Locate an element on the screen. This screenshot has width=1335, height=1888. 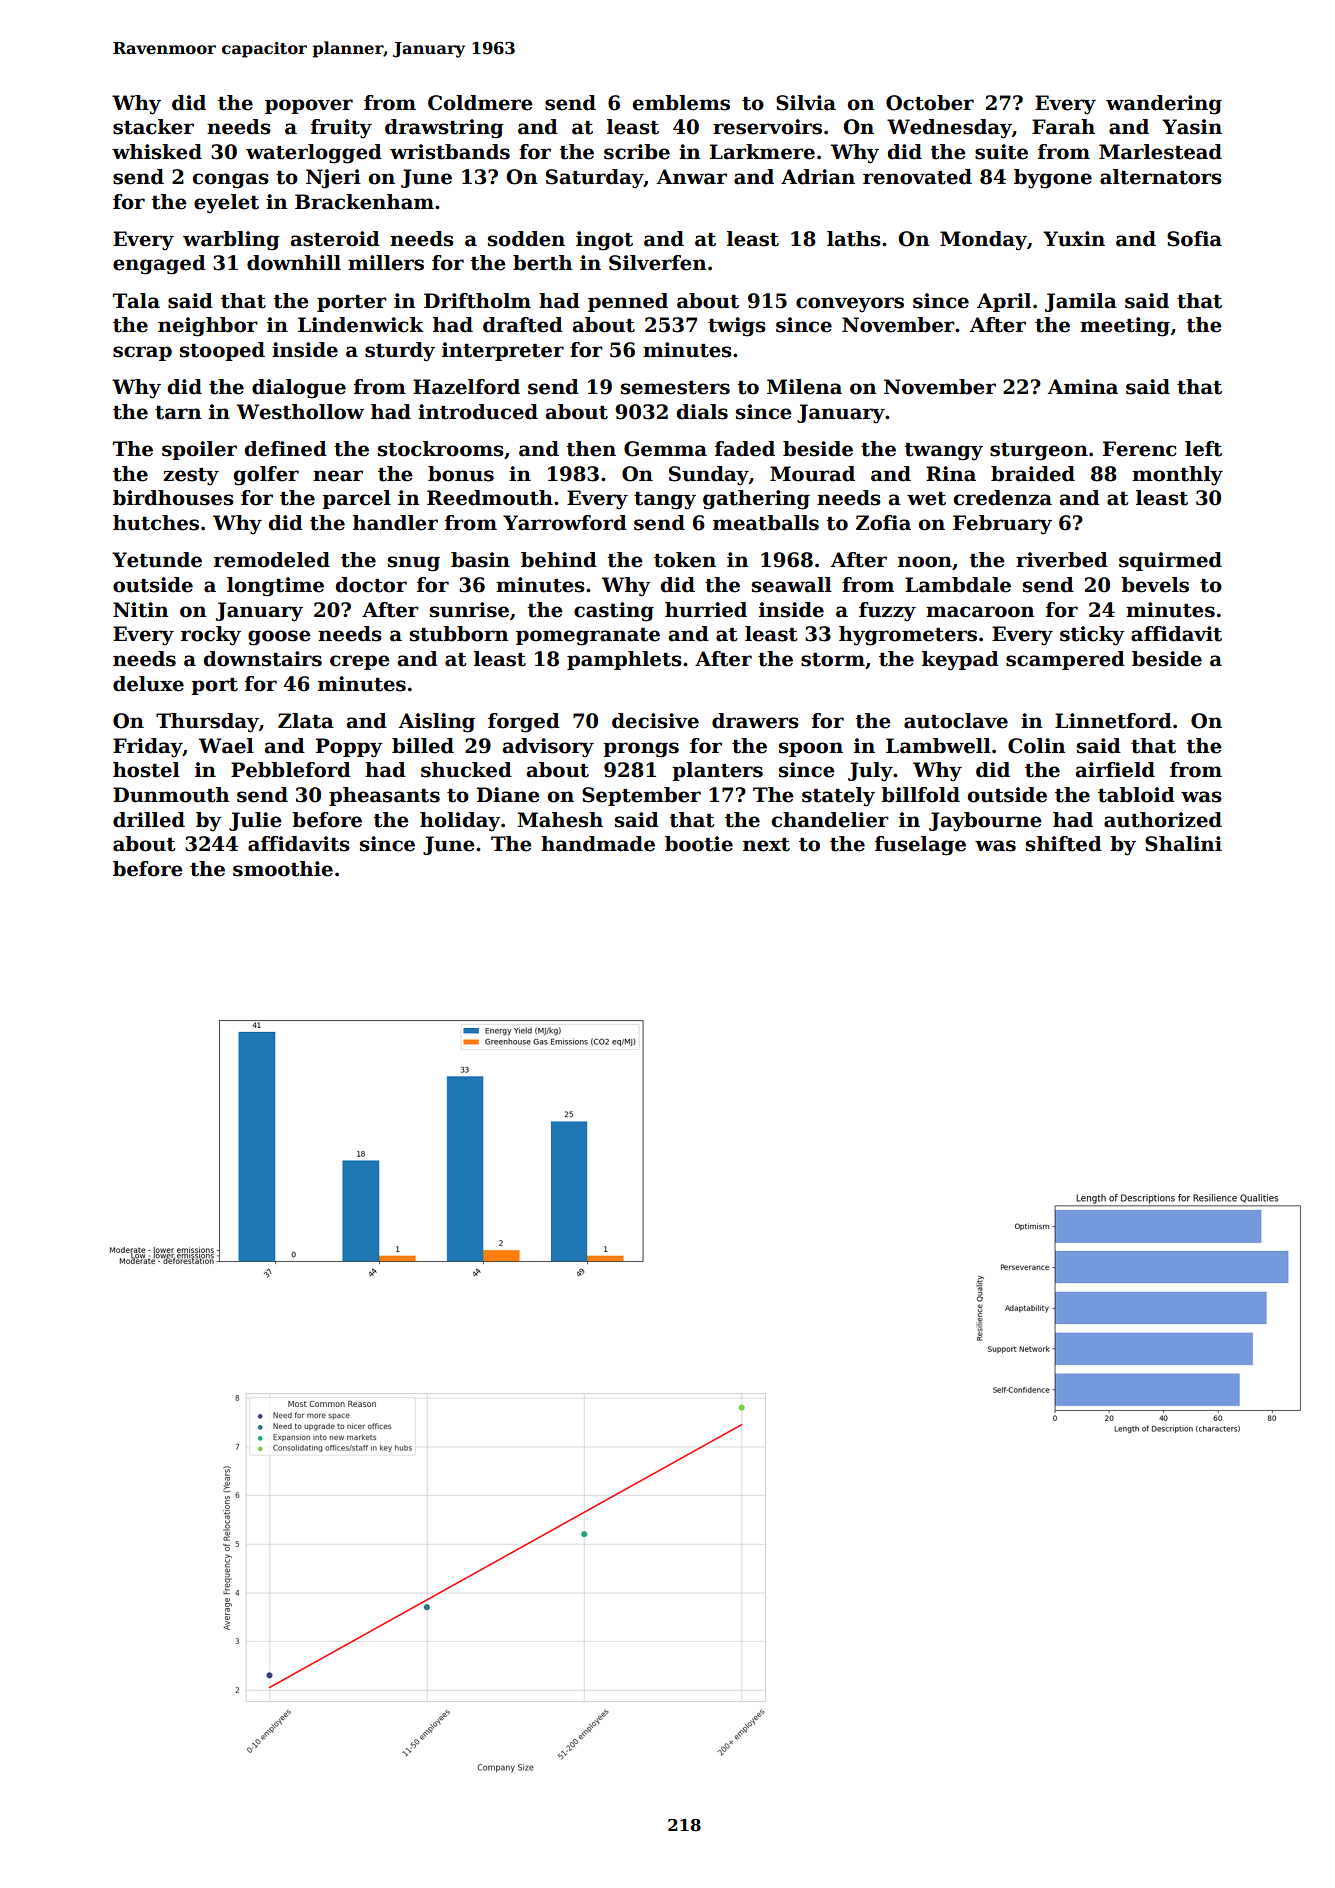
semesters is located at coordinates (675, 388).
